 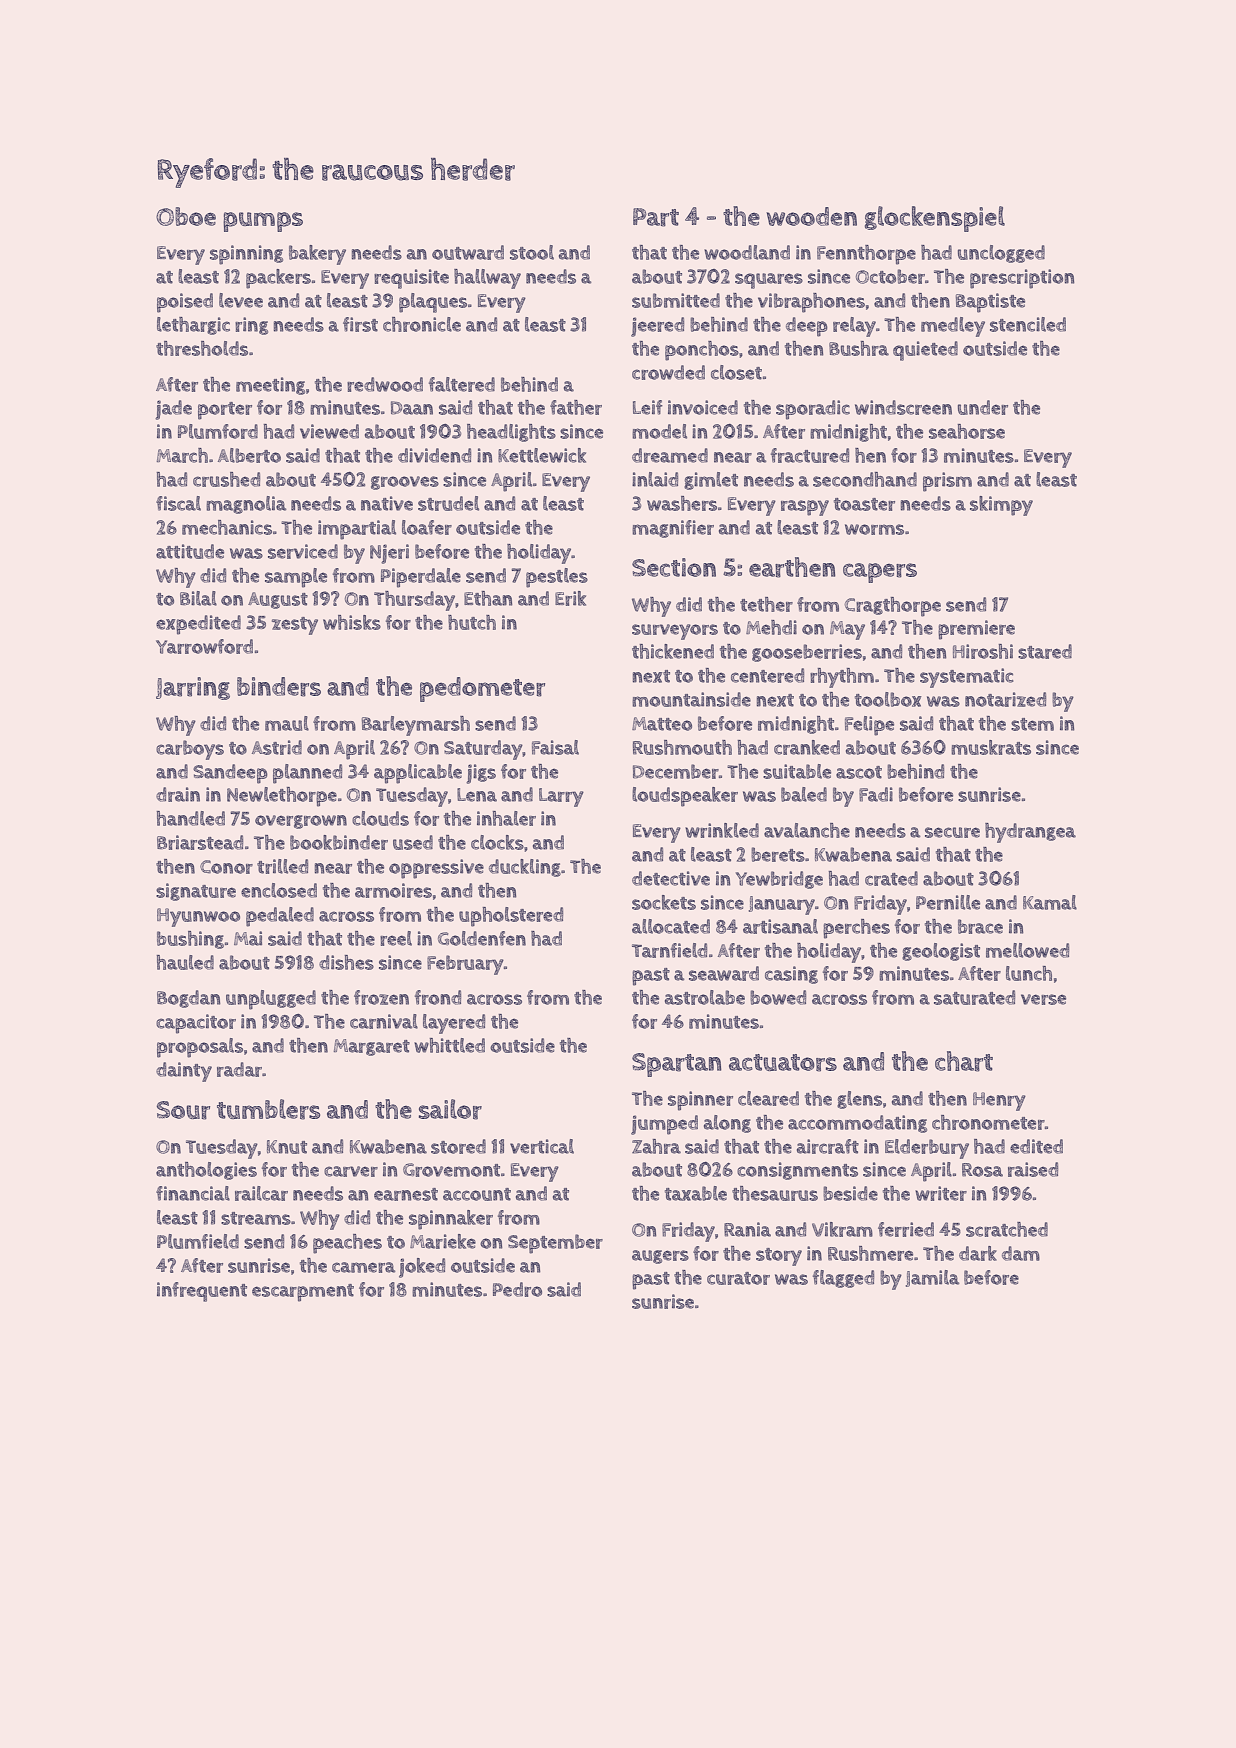 What do you see at coordinates (303, 551) in the screenshot?
I see `serviced` at bounding box center [303, 551].
